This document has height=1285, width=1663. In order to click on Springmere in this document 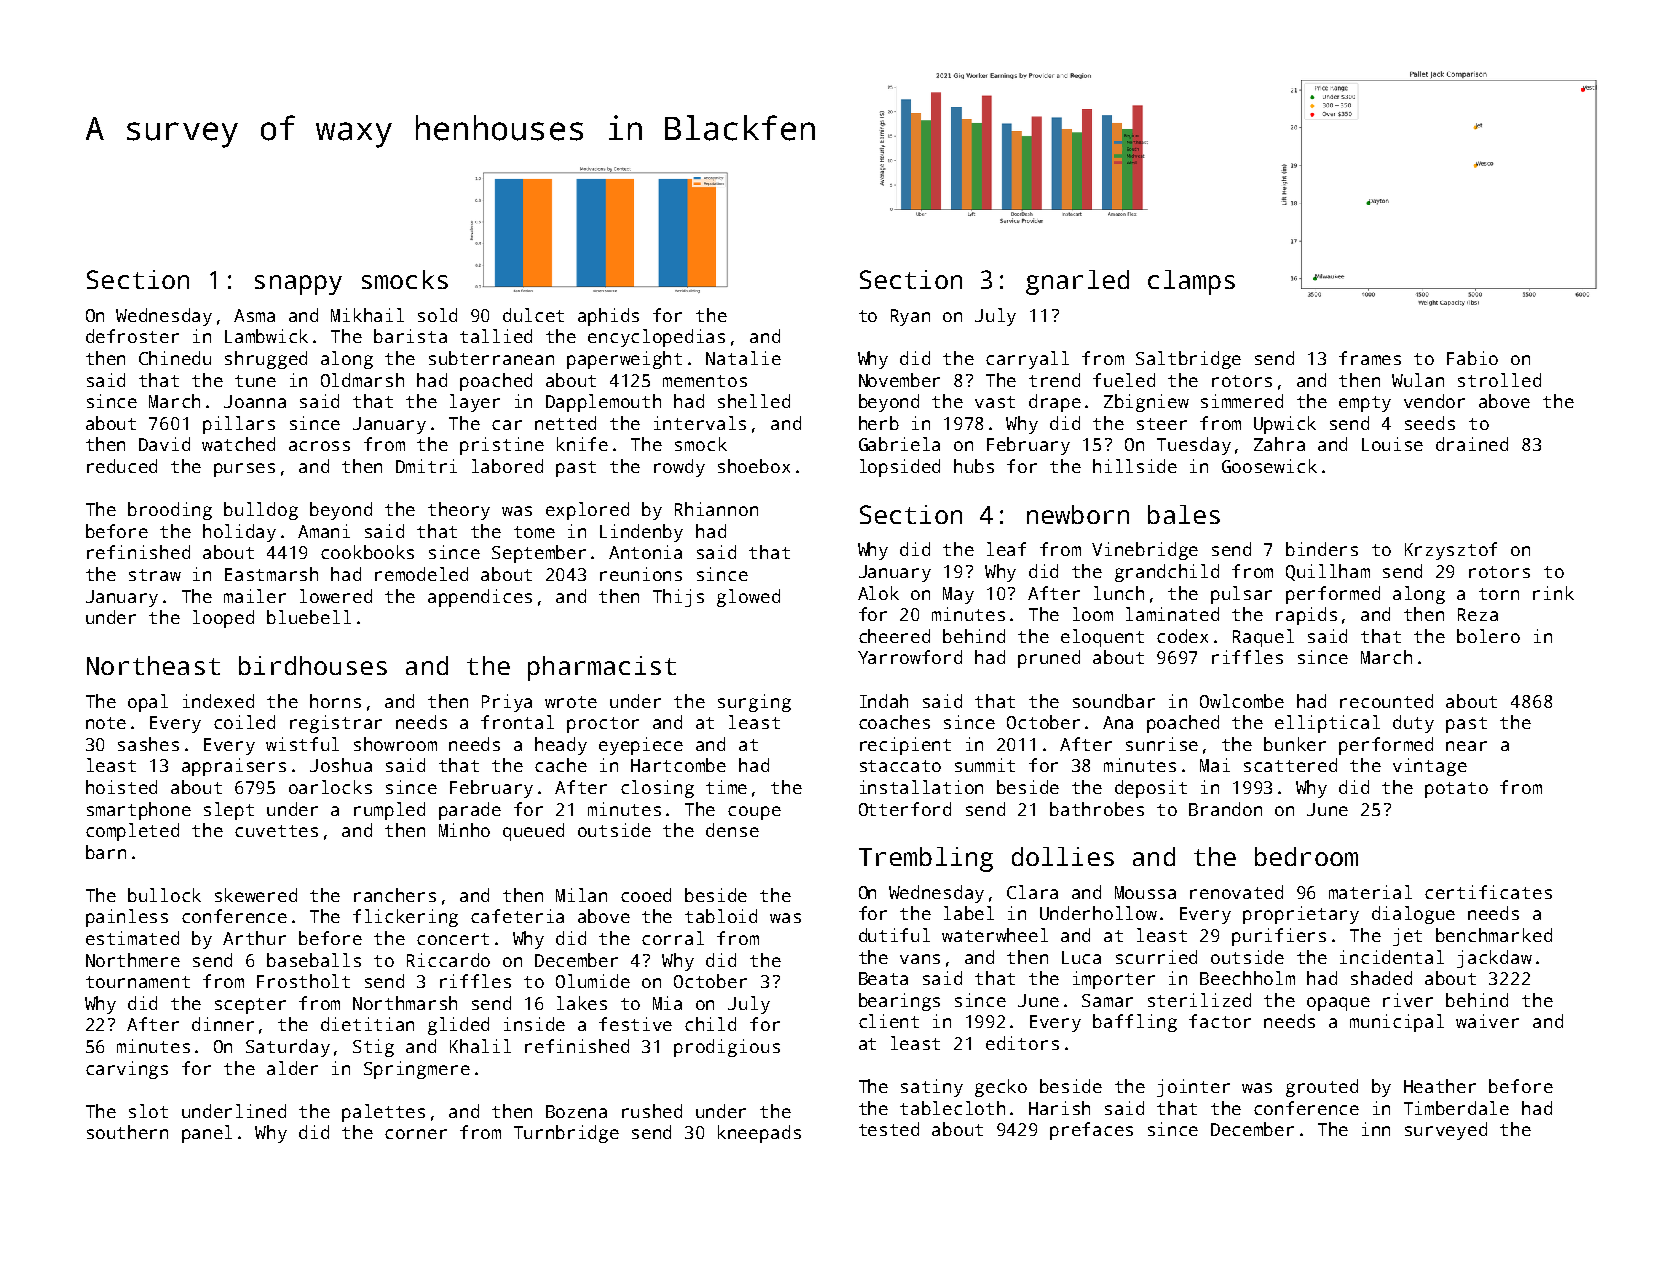, I will do `click(417, 1070)`.
